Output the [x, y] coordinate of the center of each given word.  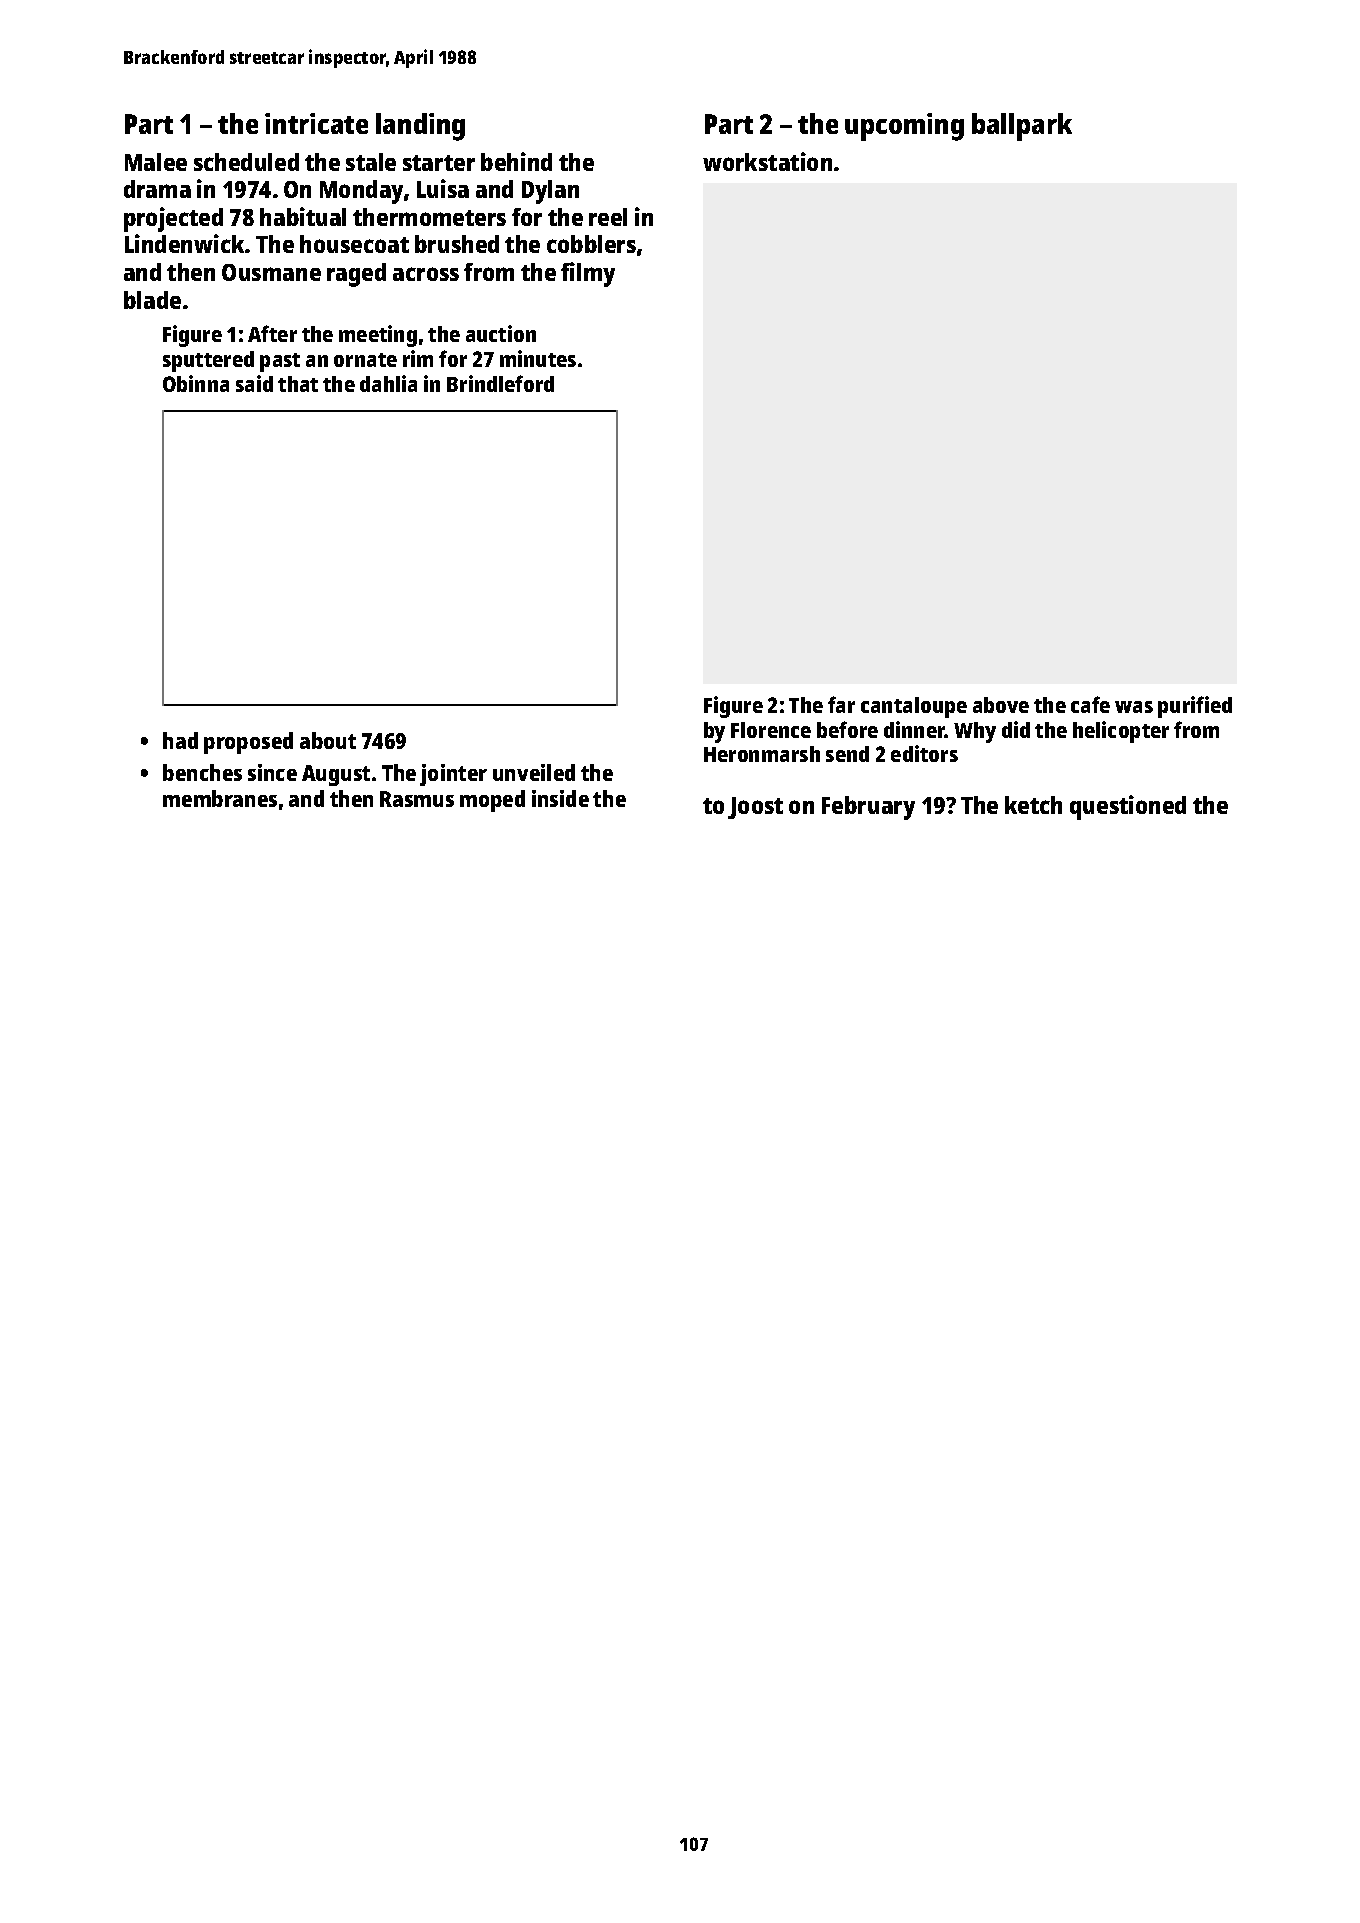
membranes [220, 798]
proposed [248, 743]
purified [1195, 707]
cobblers [591, 244]
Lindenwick [185, 243]
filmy [588, 274]
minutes [538, 358]
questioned [1128, 807]
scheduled [246, 162]
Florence [771, 730]
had [180, 740]
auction [501, 333]
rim [418, 358]
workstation [767, 161]
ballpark [1022, 127]
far [841, 704]
